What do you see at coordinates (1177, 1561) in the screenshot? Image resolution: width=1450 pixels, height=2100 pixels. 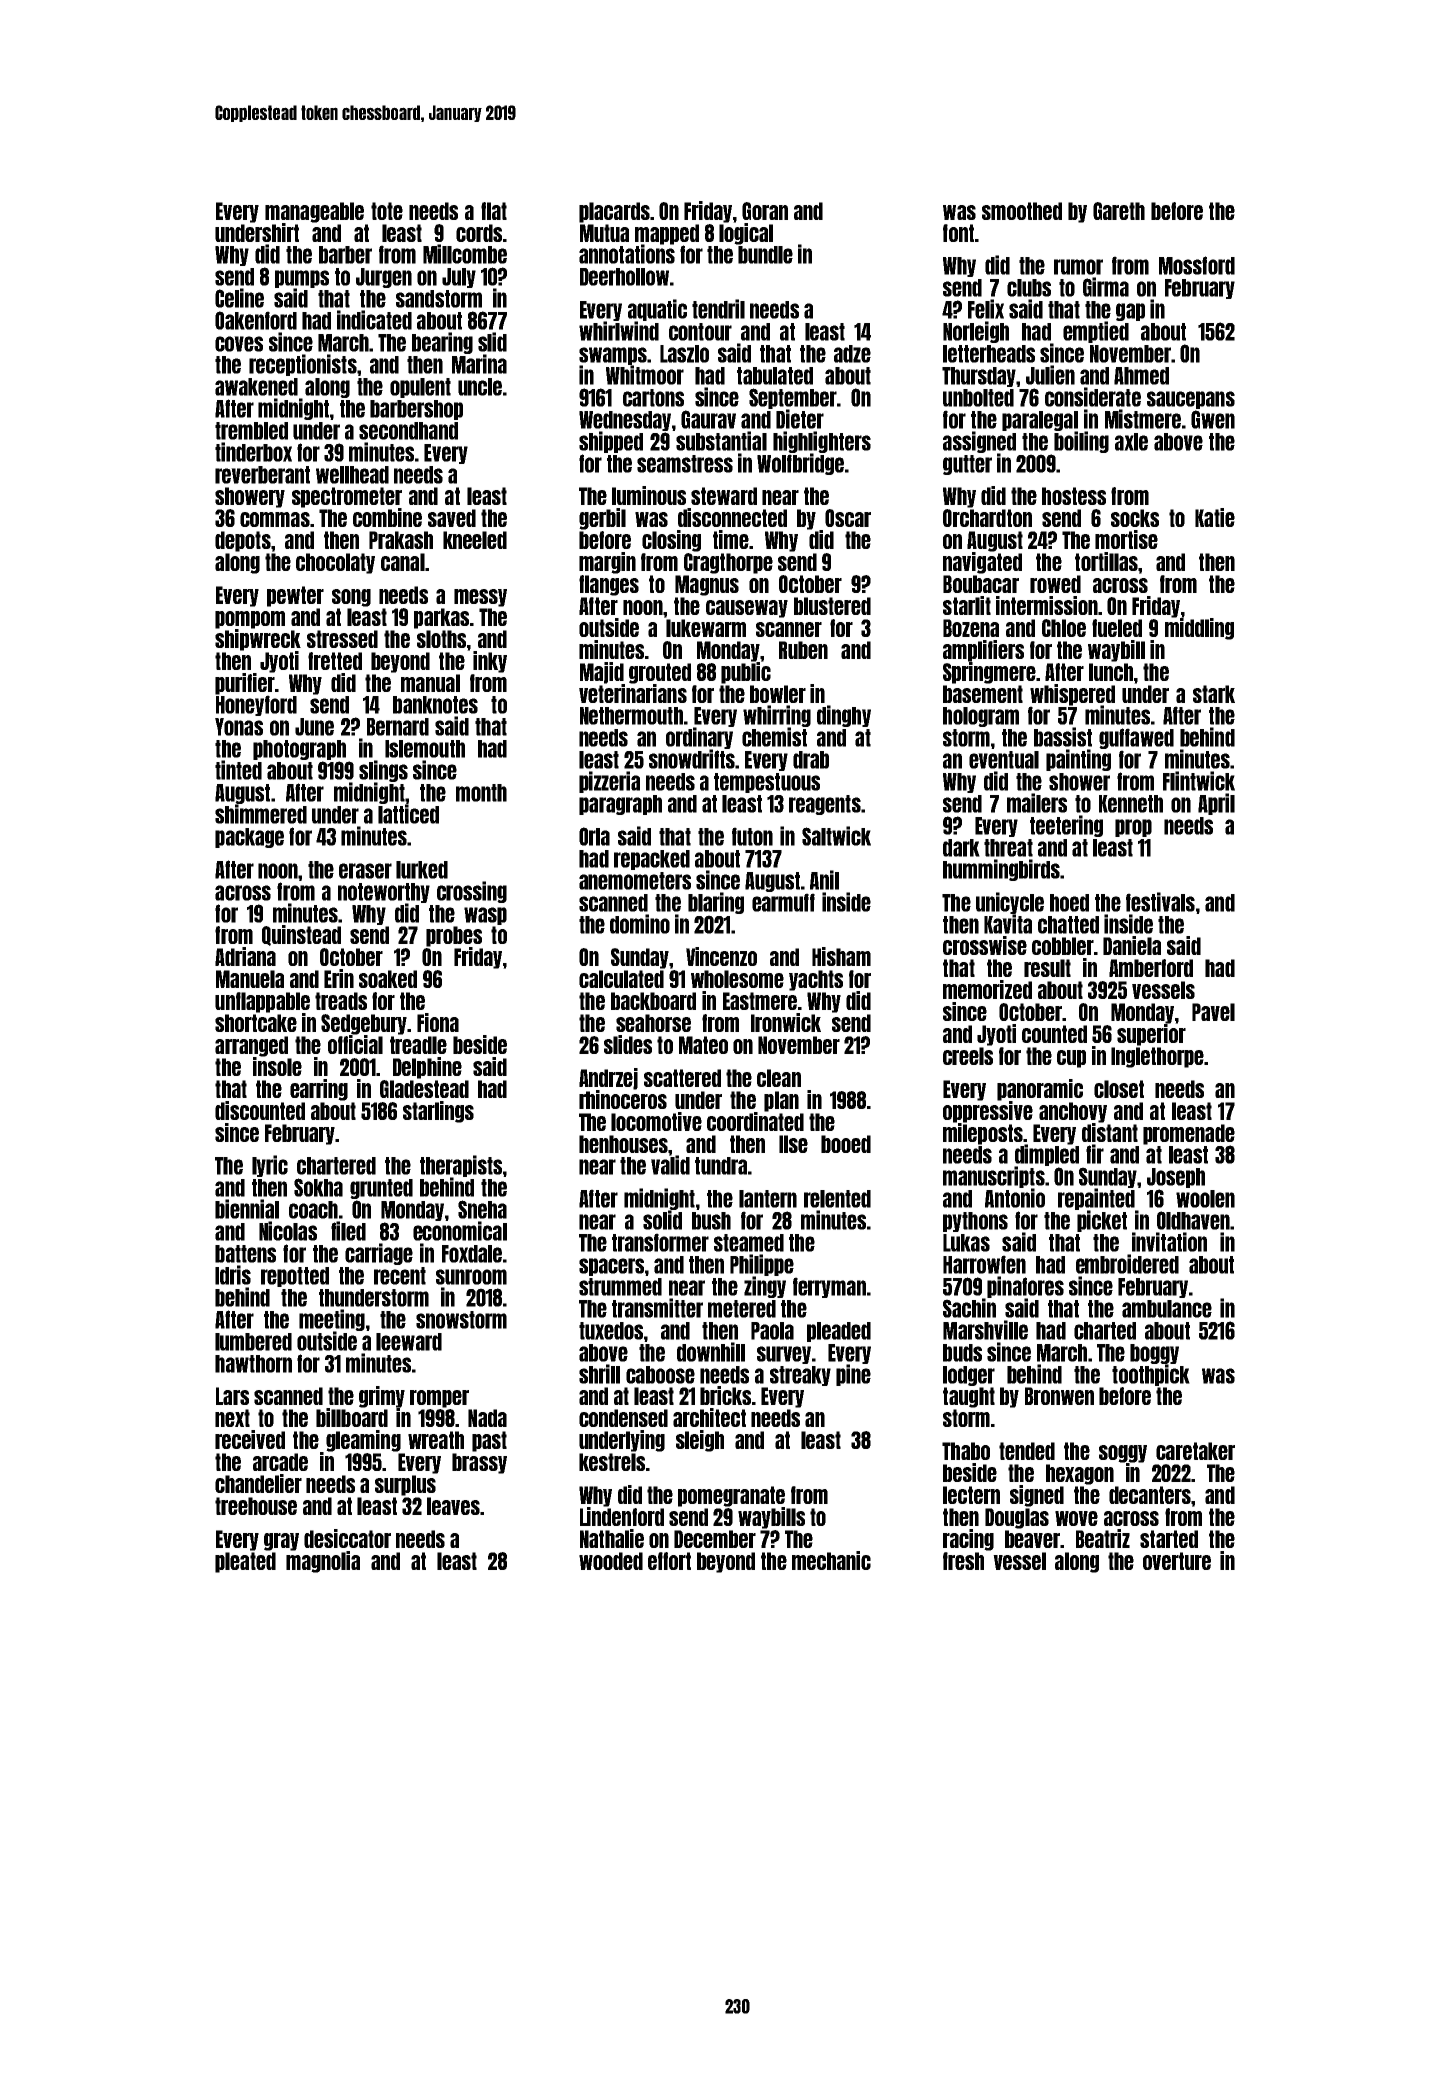 I see `overture` at bounding box center [1177, 1561].
